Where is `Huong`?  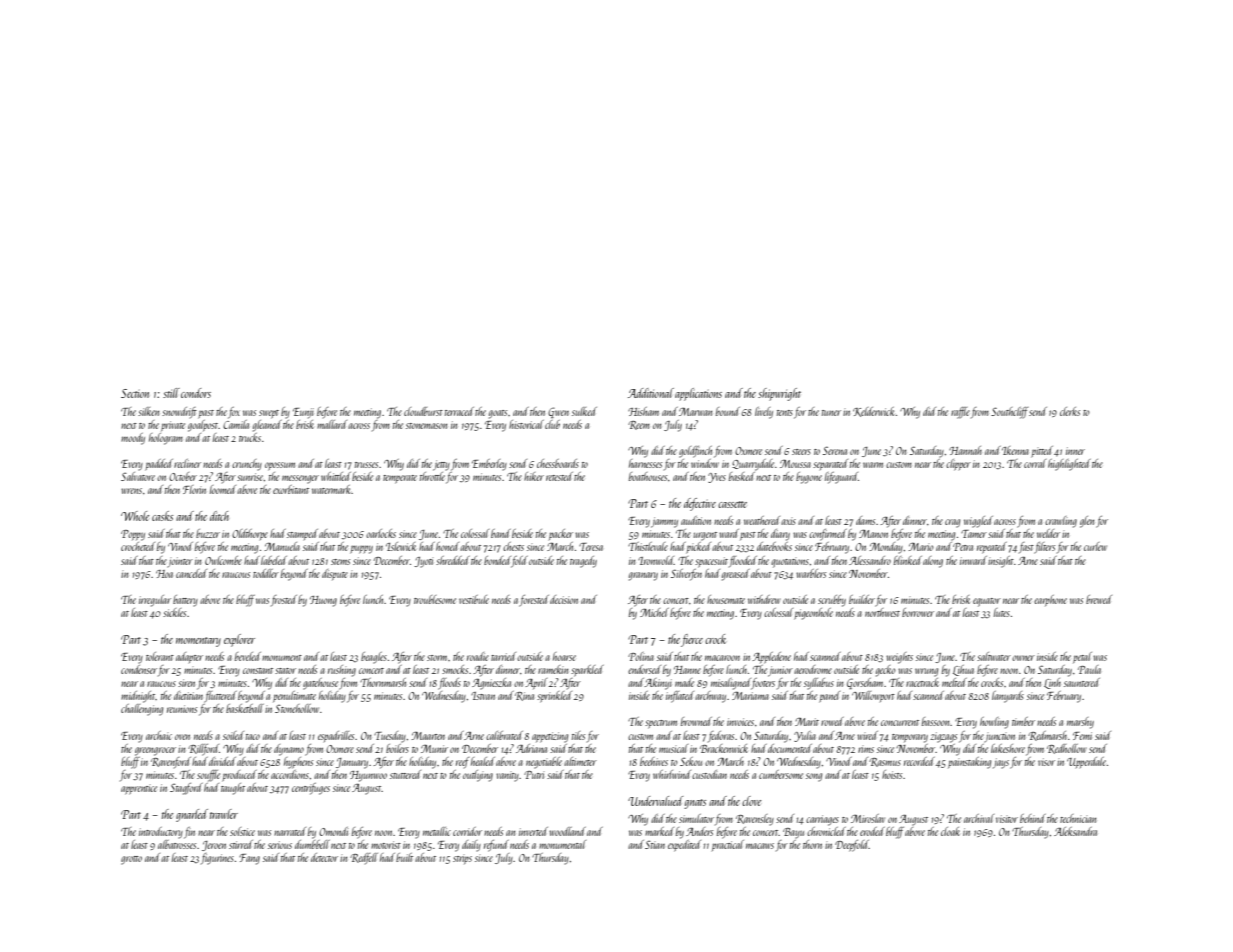
Huong is located at coordinates (323, 601).
